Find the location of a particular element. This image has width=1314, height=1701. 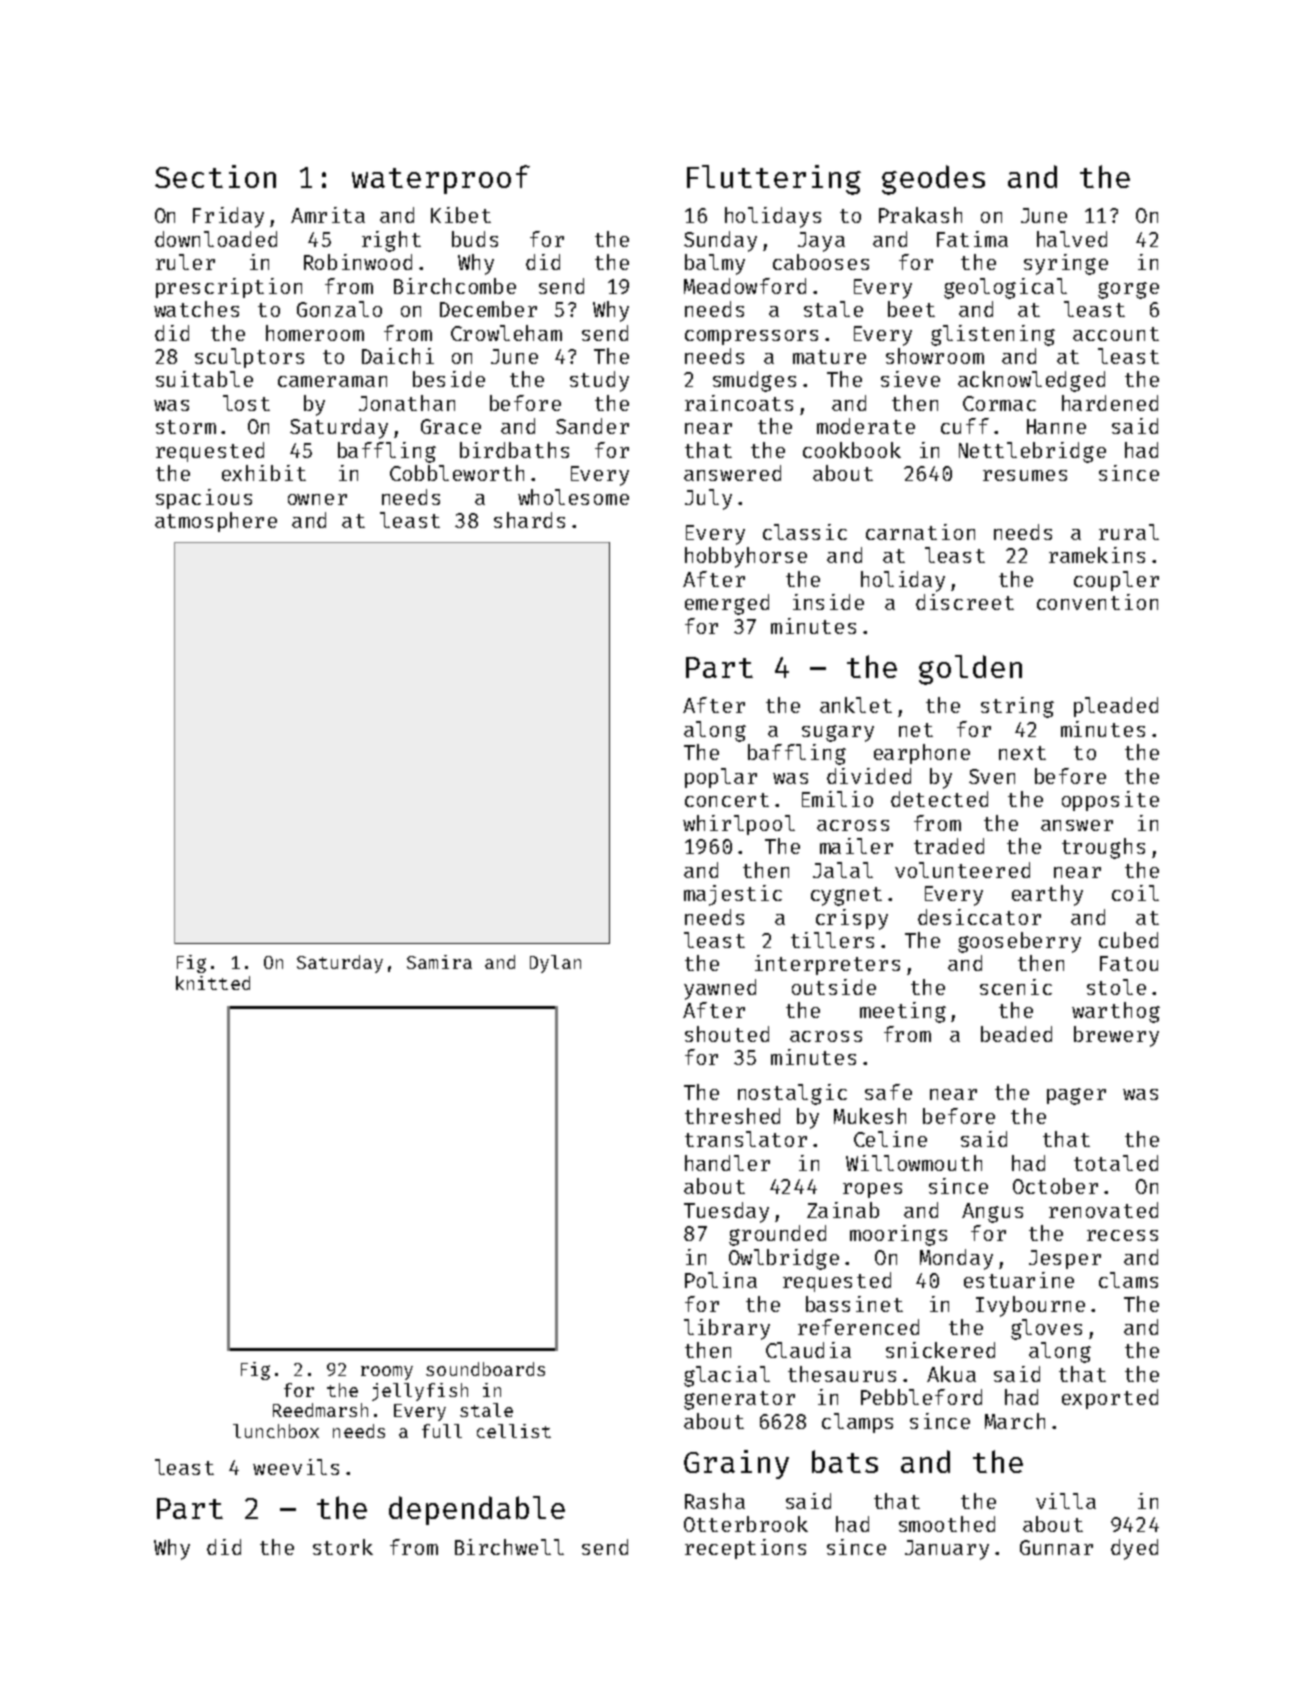

crispy is located at coordinates (852, 919).
